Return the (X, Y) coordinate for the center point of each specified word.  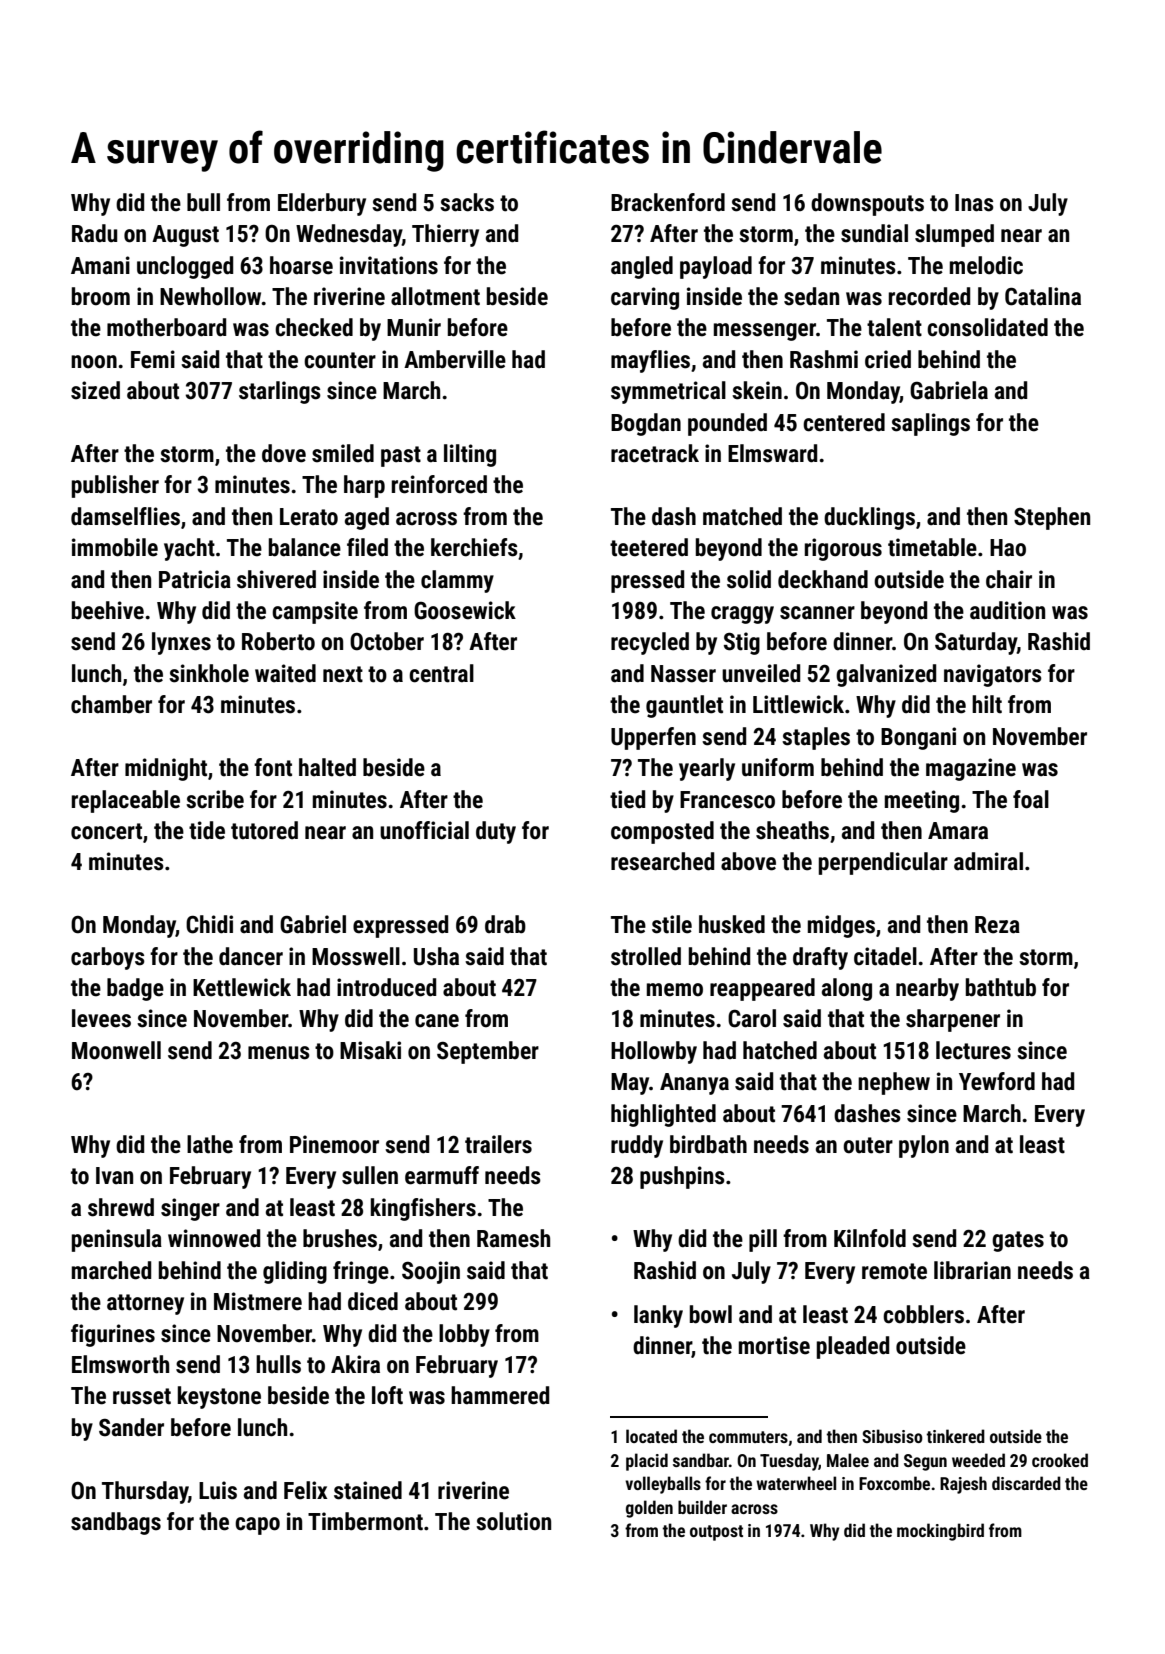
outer (868, 1145)
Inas (974, 203)
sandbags (116, 1523)
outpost (716, 1533)
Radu (94, 233)
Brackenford (668, 202)
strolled (646, 956)
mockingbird (940, 1532)
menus (279, 1053)
